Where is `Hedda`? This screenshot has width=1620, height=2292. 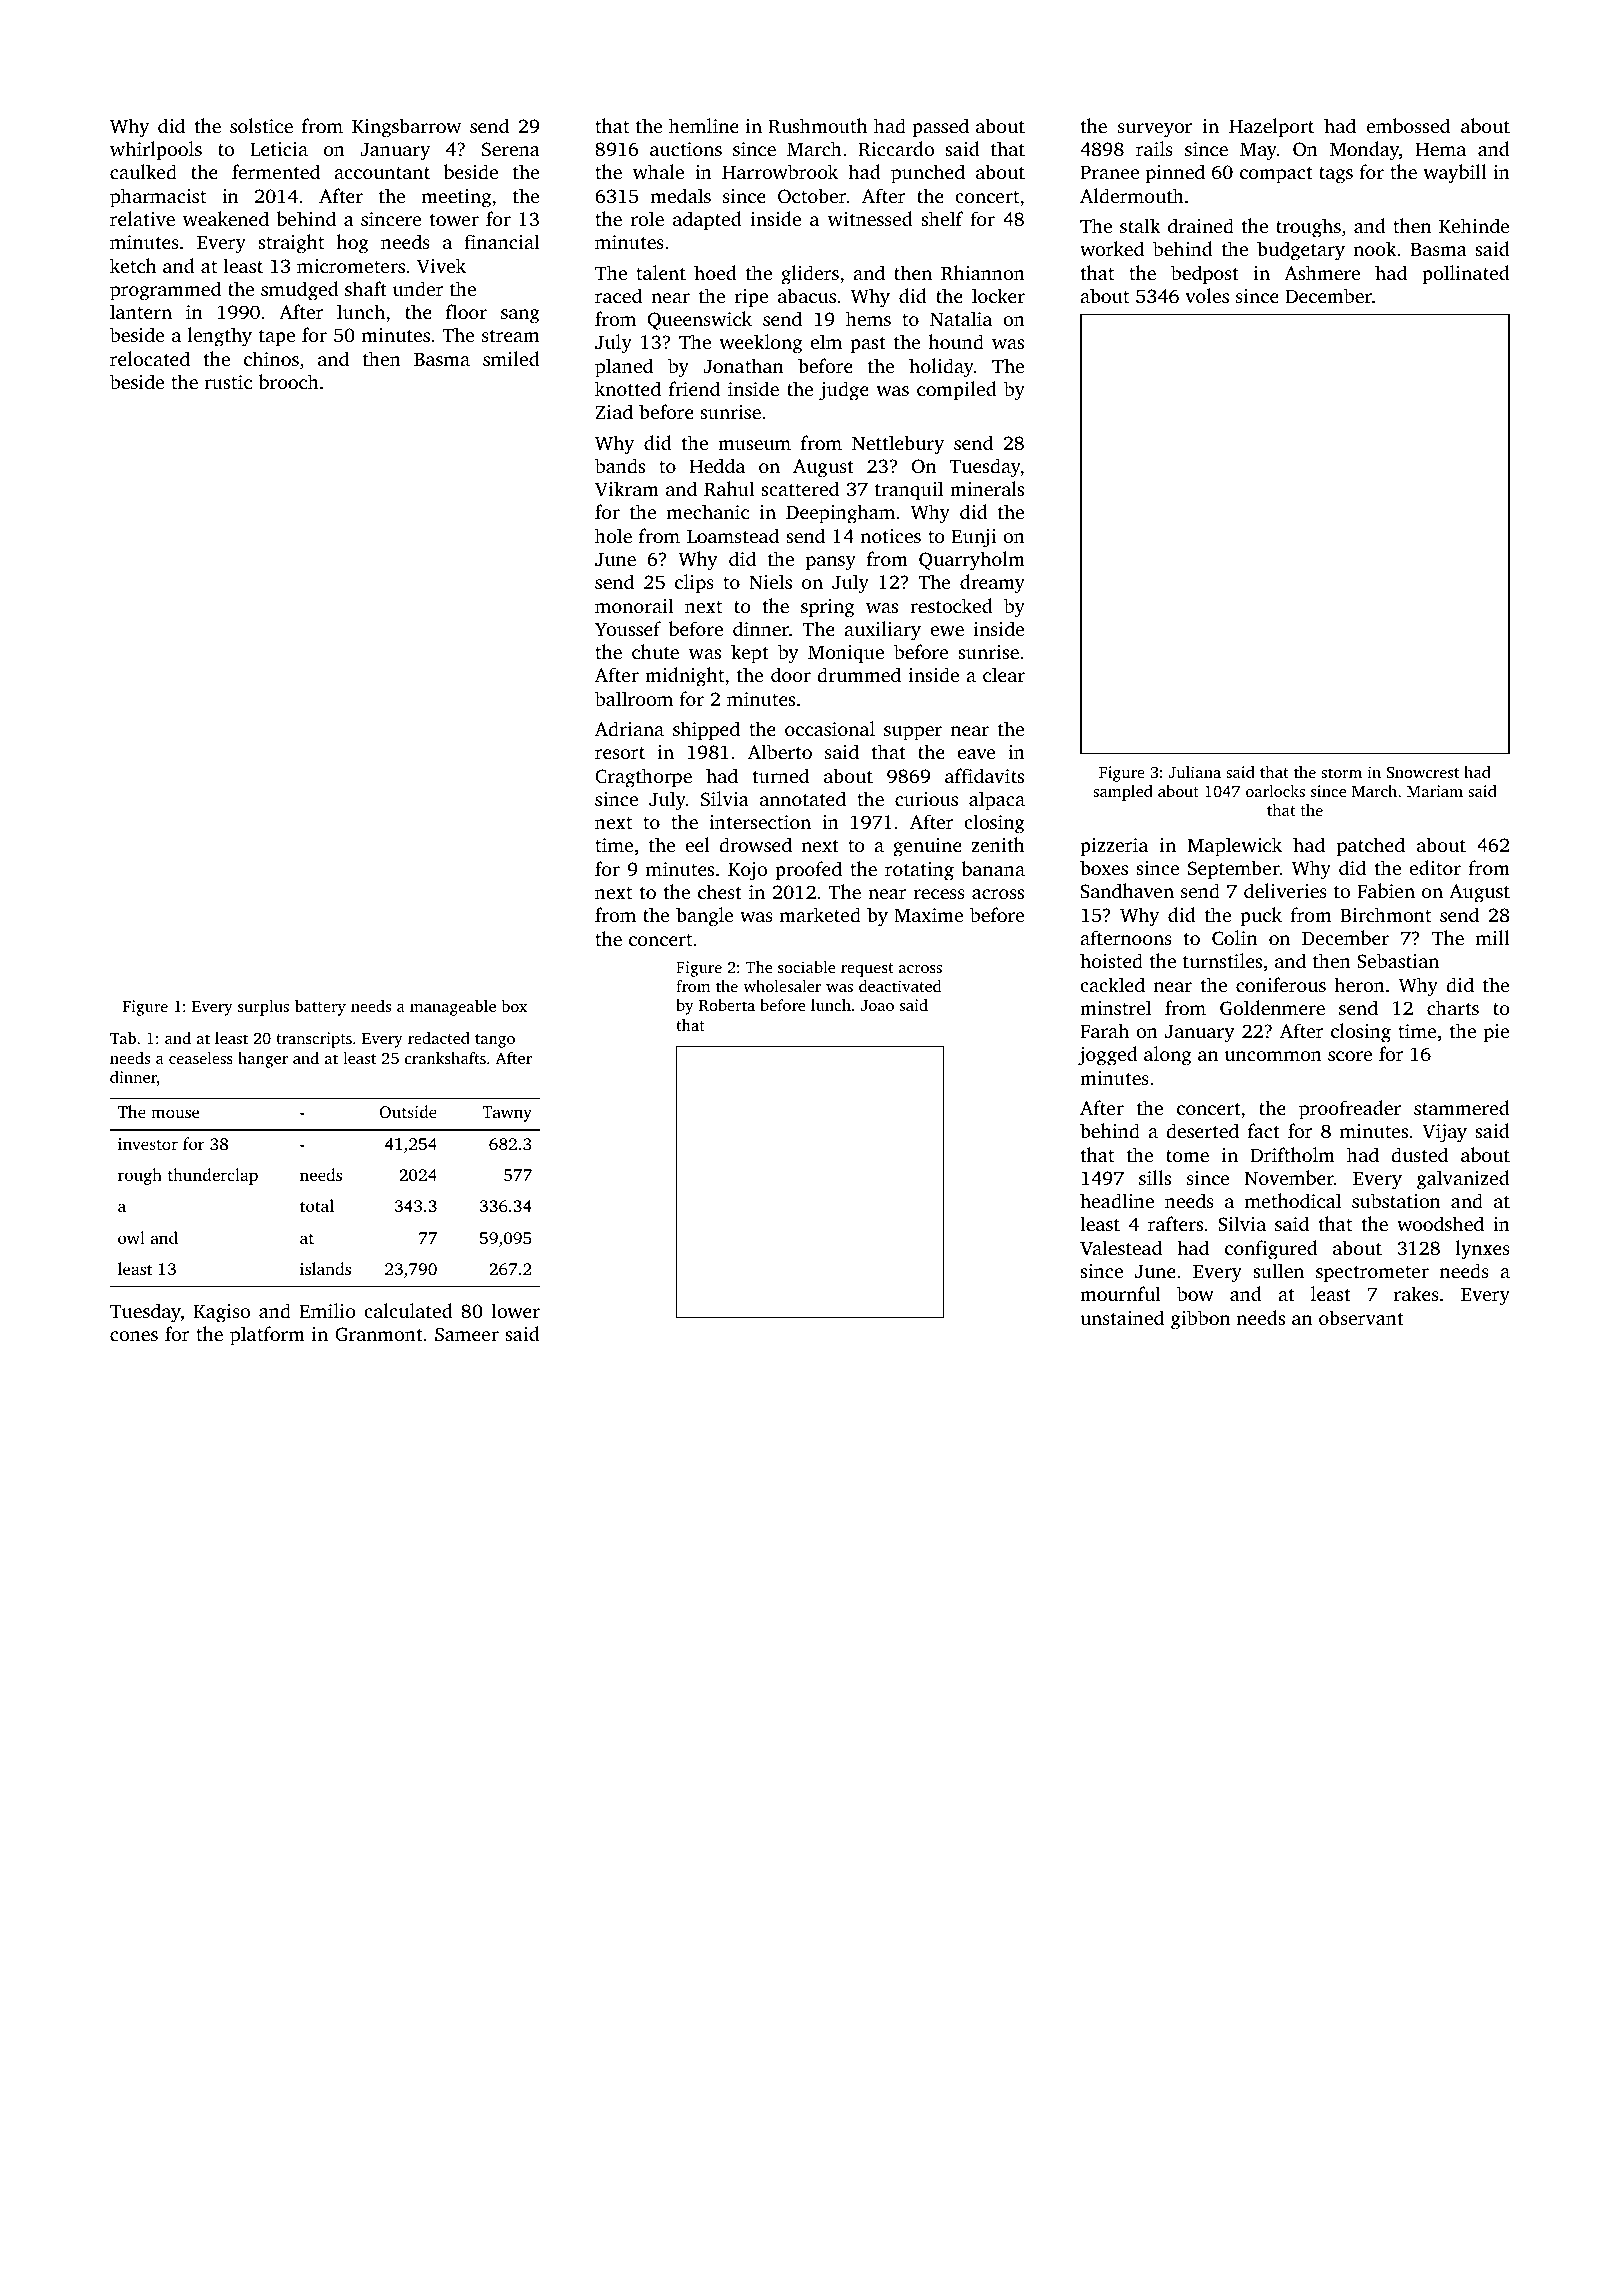
Hedda is located at coordinates (717, 465).
